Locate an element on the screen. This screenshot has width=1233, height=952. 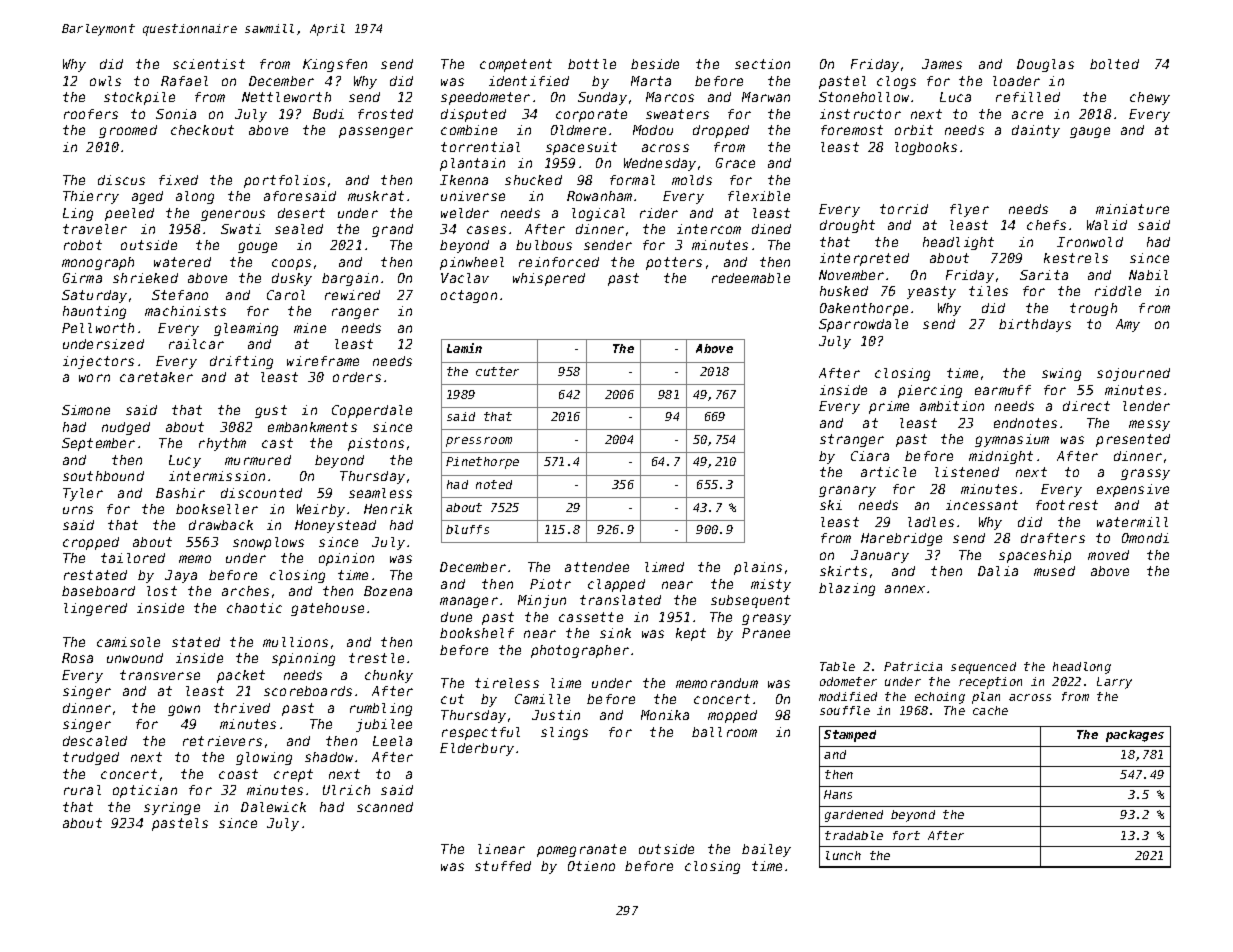
James is located at coordinates (942, 64).
